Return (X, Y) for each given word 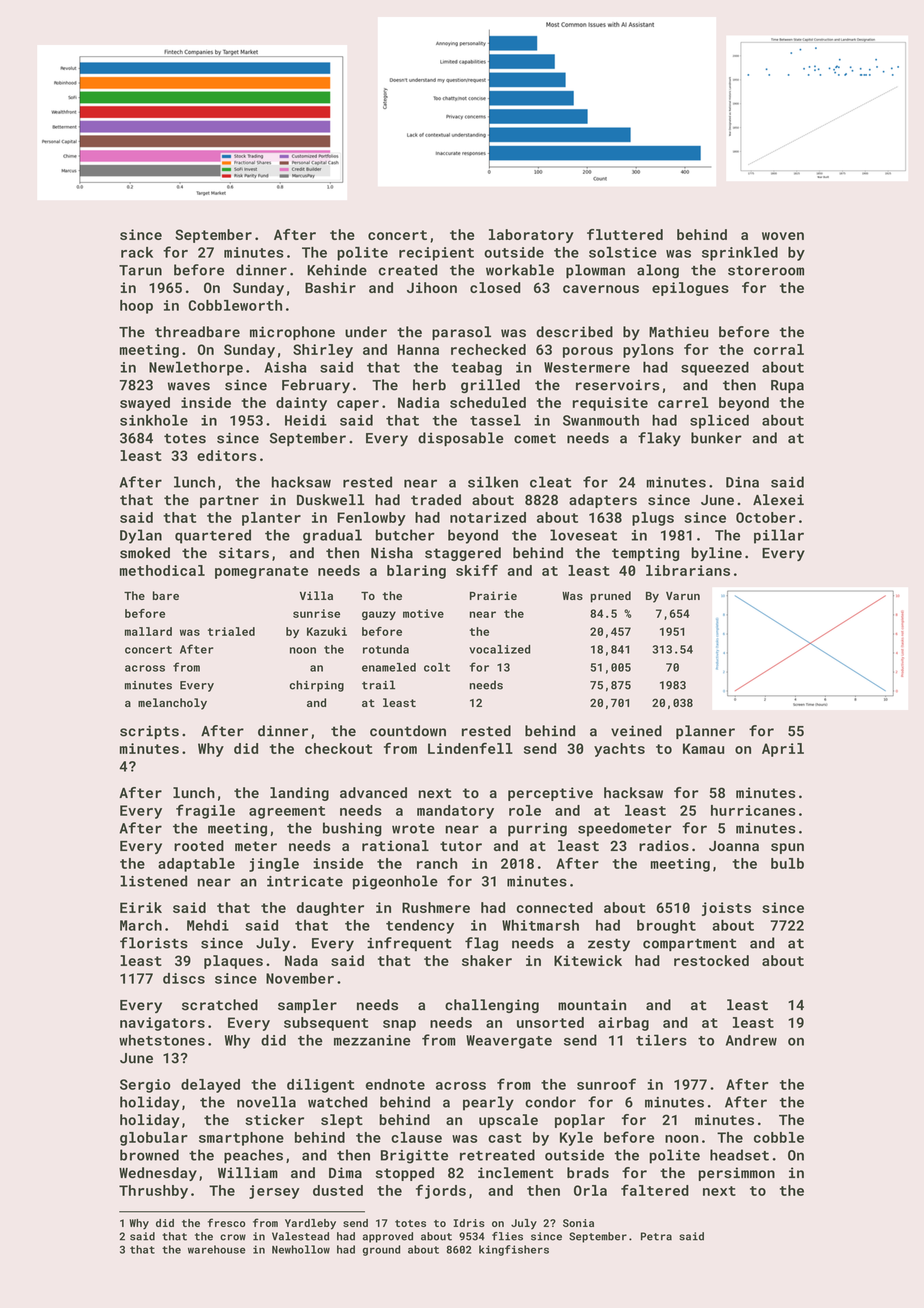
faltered (655, 1190)
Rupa (787, 386)
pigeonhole (395, 882)
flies (507, 1236)
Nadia (418, 402)
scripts (149, 732)
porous (588, 352)
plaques (233, 962)
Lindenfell (470, 748)
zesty (609, 945)
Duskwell (330, 500)
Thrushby (153, 1192)
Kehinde (337, 270)
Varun (683, 596)
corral (779, 349)
